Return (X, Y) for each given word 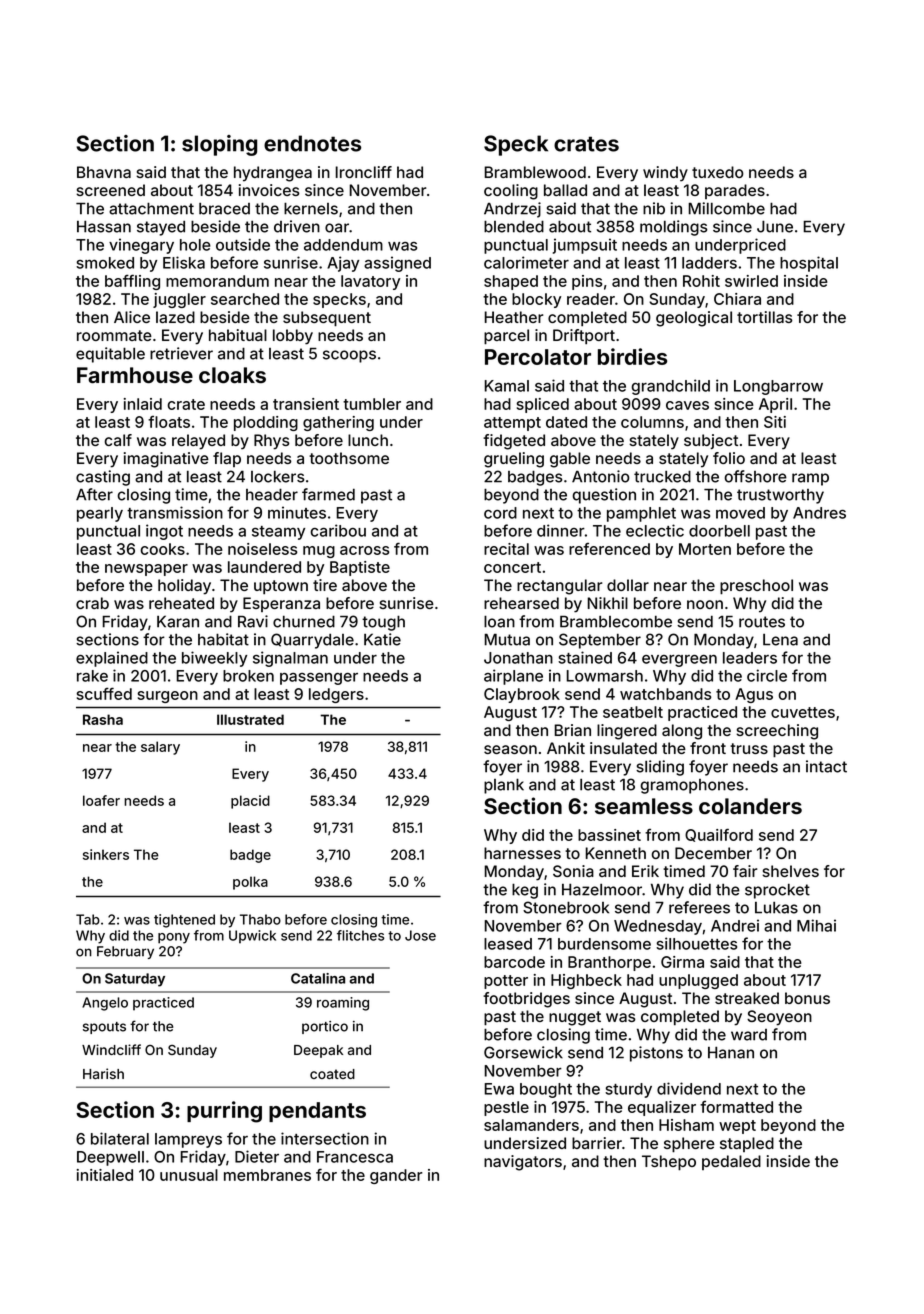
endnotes (312, 143)
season (510, 749)
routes (762, 622)
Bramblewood (535, 172)
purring (224, 1112)
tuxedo (718, 172)
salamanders (531, 1125)
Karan (178, 621)
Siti (775, 422)
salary (160, 748)
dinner (561, 530)
